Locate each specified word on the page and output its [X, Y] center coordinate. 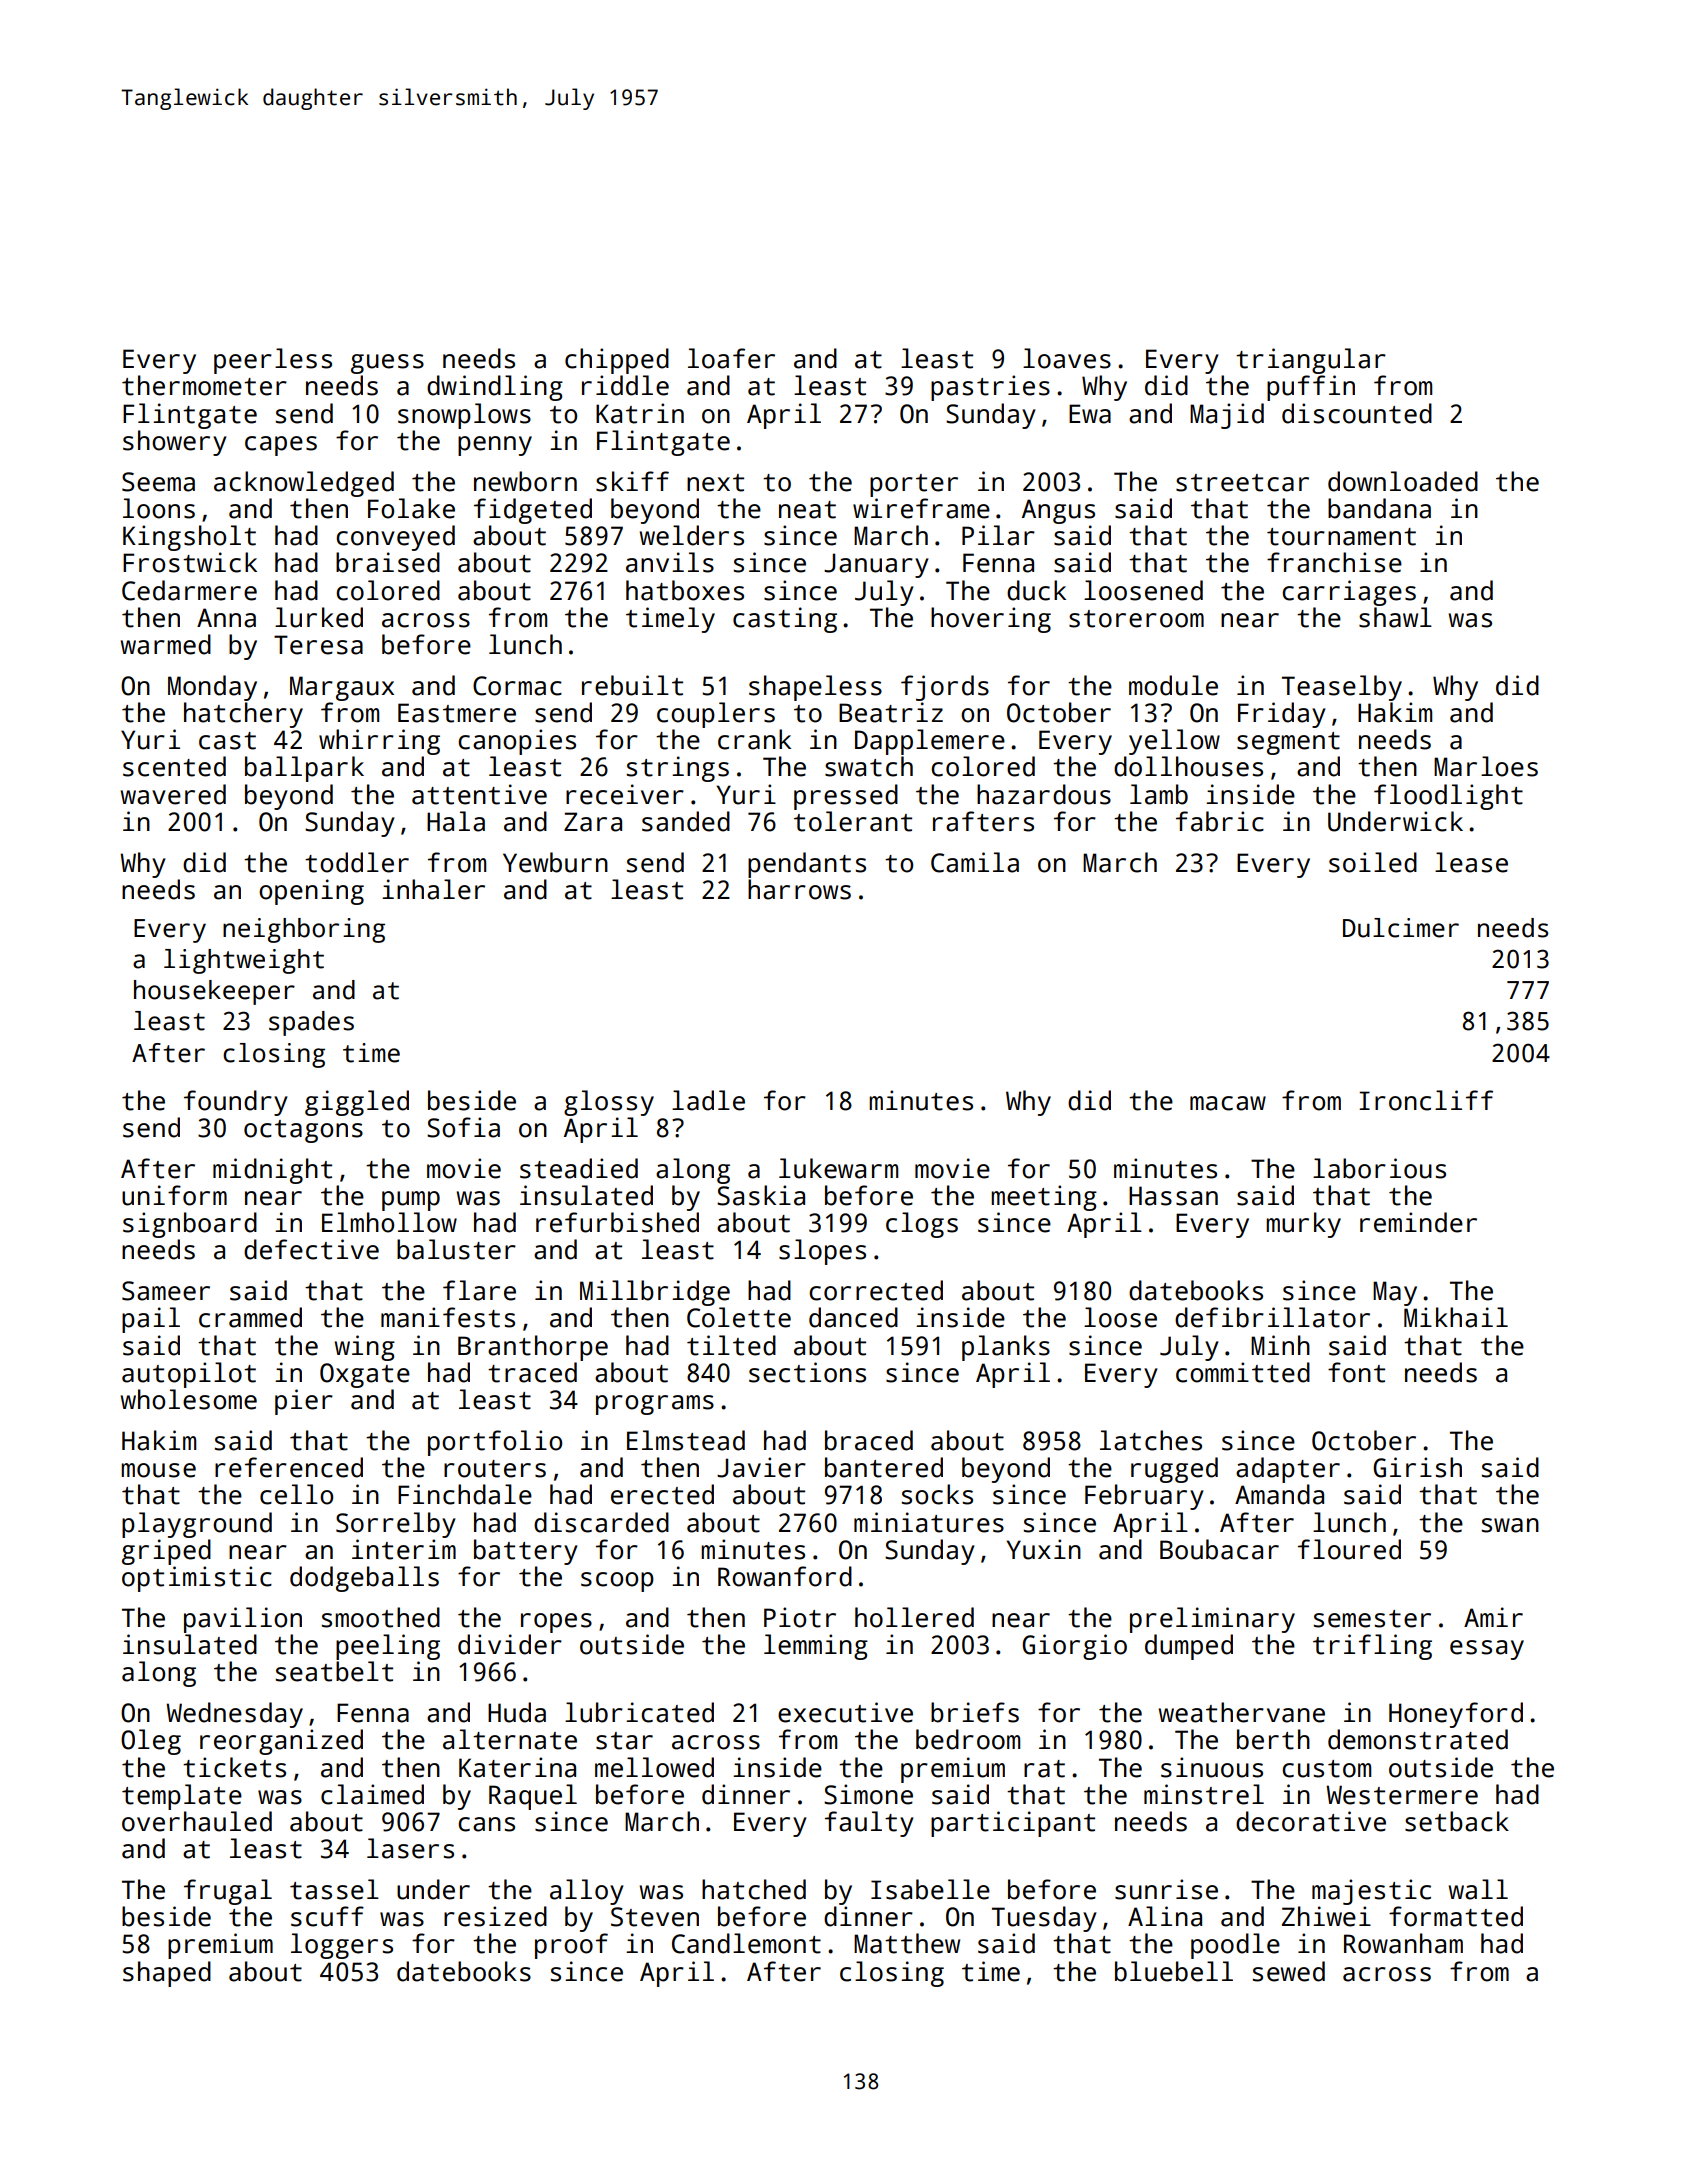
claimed [372, 1794]
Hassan [1173, 1196]
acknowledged [304, 484]
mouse [158, 1470]
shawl [1395, 617]
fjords [945, 688]
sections [807, 1372]
